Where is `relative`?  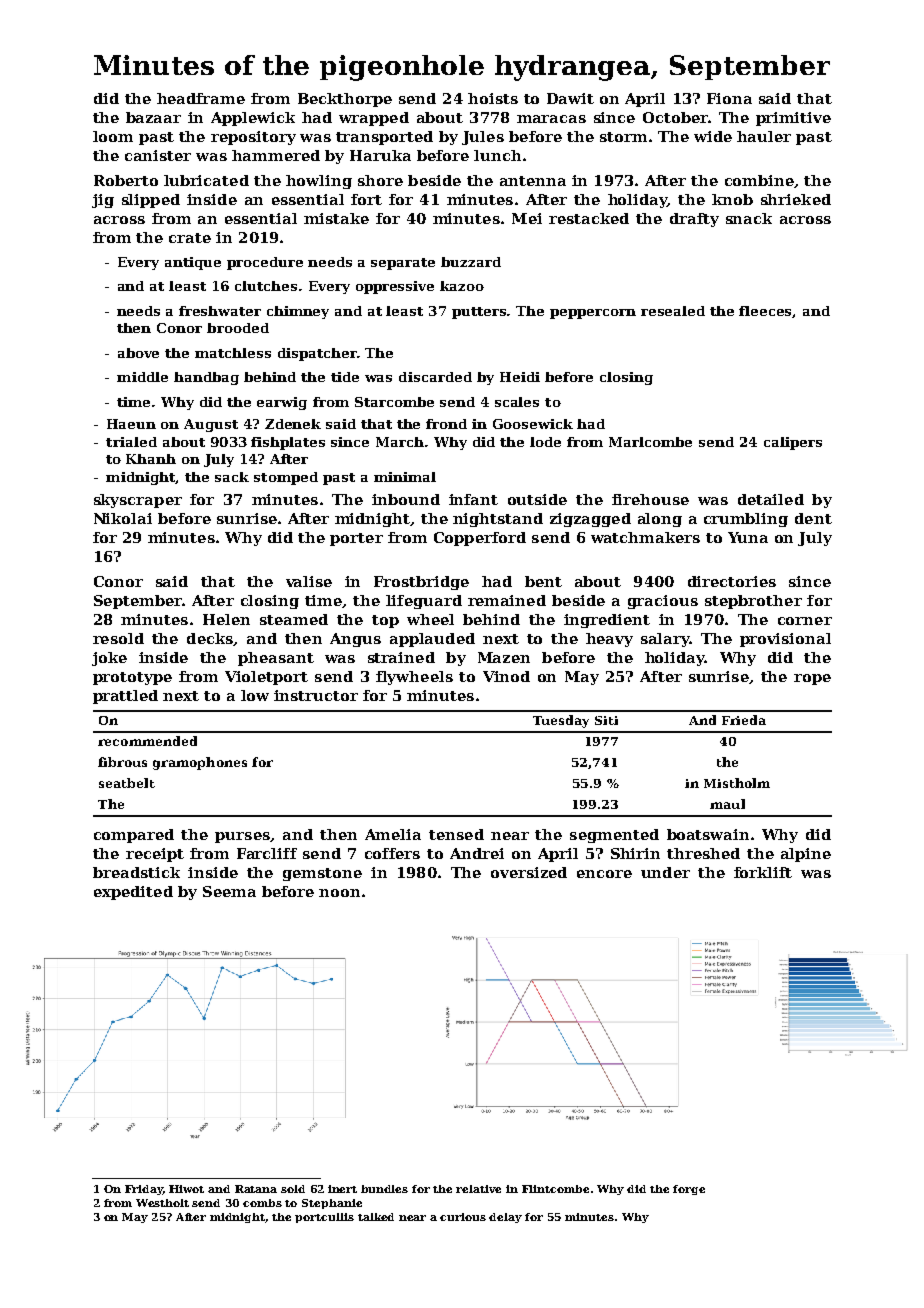 relative is located at coordinates (478, 1189).
